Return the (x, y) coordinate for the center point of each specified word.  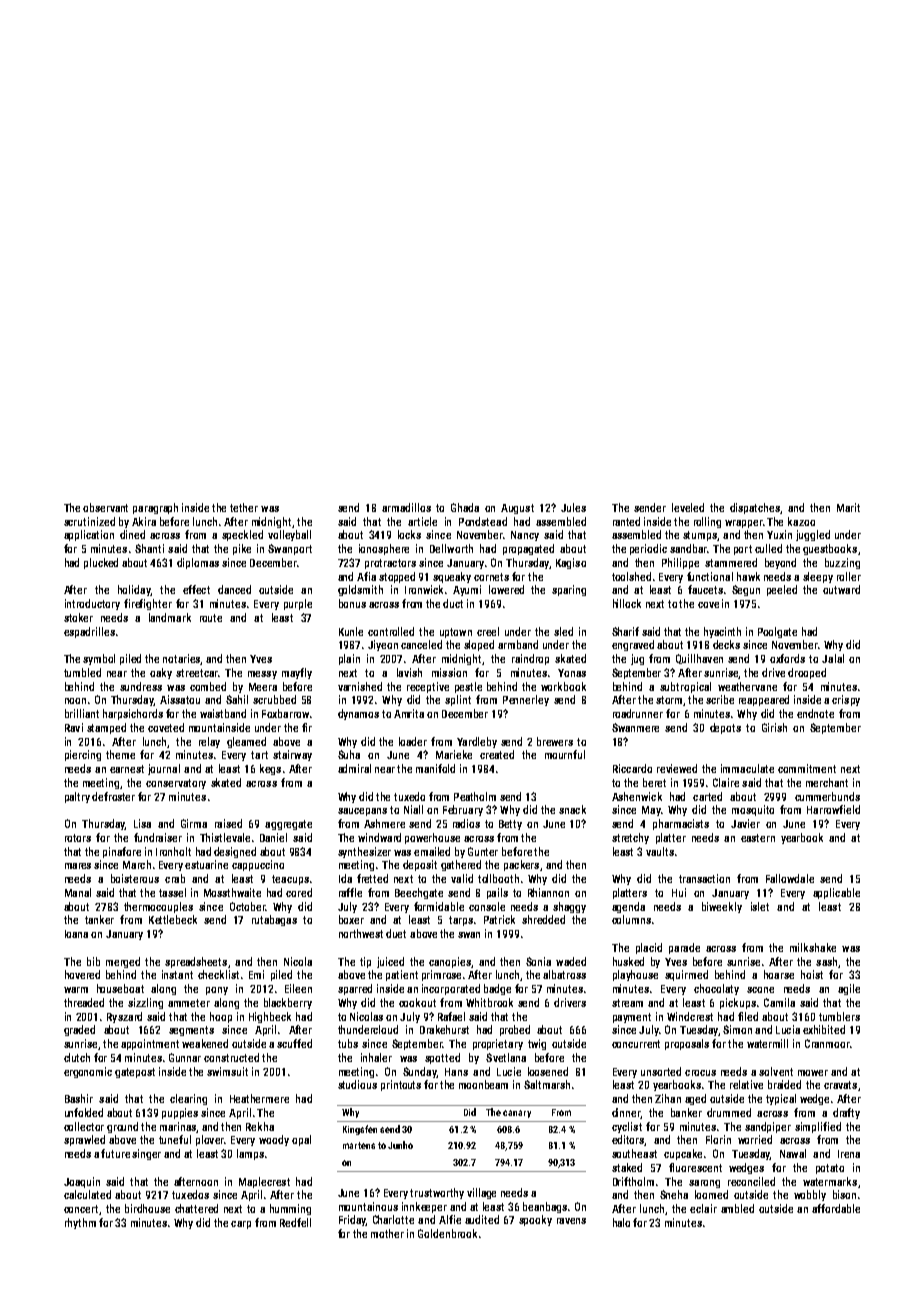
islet (760, 906)
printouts (401, 1085)
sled (563, 631)
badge (497, 989)
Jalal (833, 658)
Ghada (465, 507)
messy (262, 675)
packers (521, 865)
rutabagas (274, 920)
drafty (846, 1113)
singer (146, 1154)
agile (849, 989)
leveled (688, 507)
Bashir (79, 1098)
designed (235, 852)
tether (244, 507)
